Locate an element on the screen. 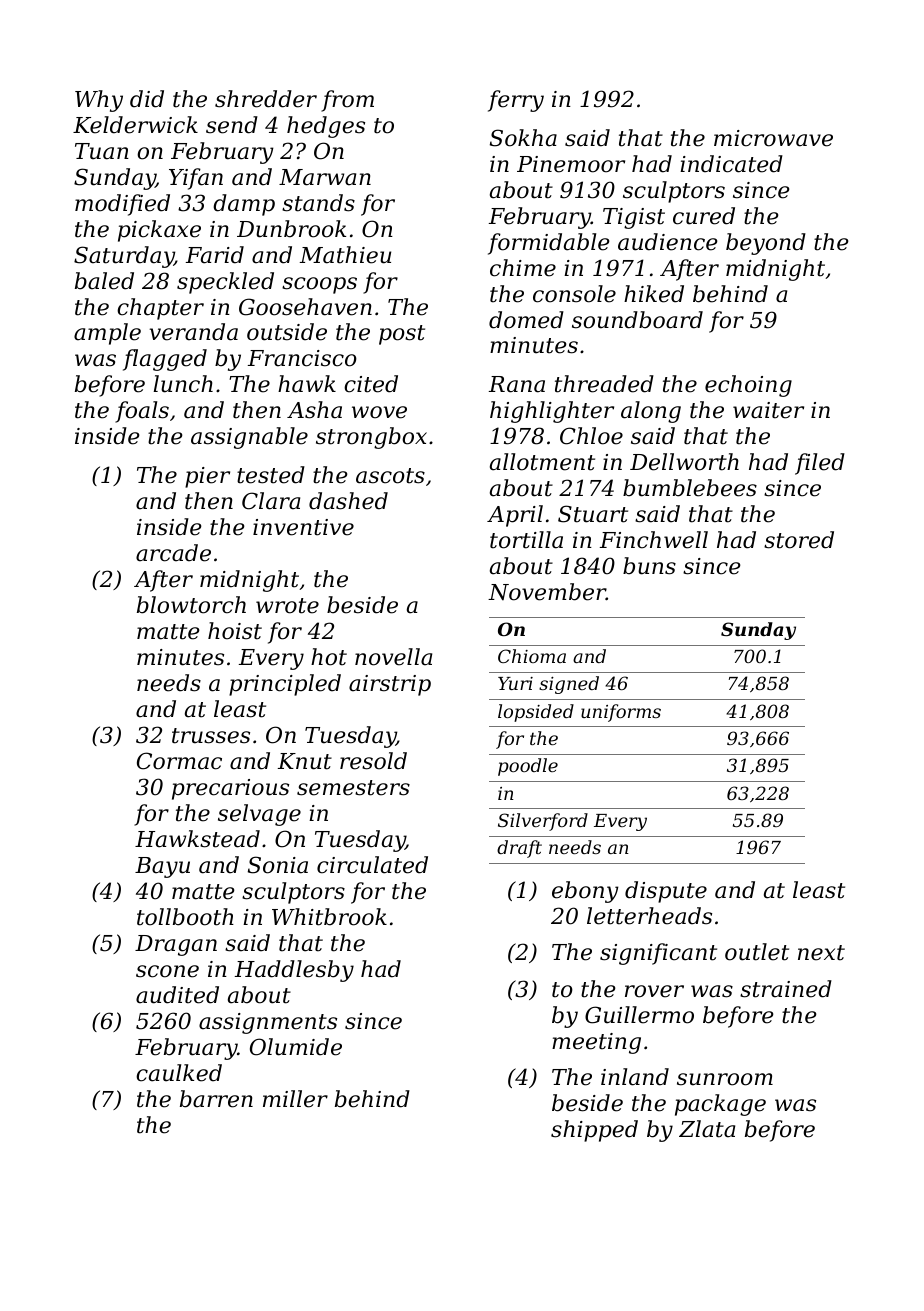 This screenshot has width=924, height=1311. Guillermo is located at coordinates (639, 1015).
